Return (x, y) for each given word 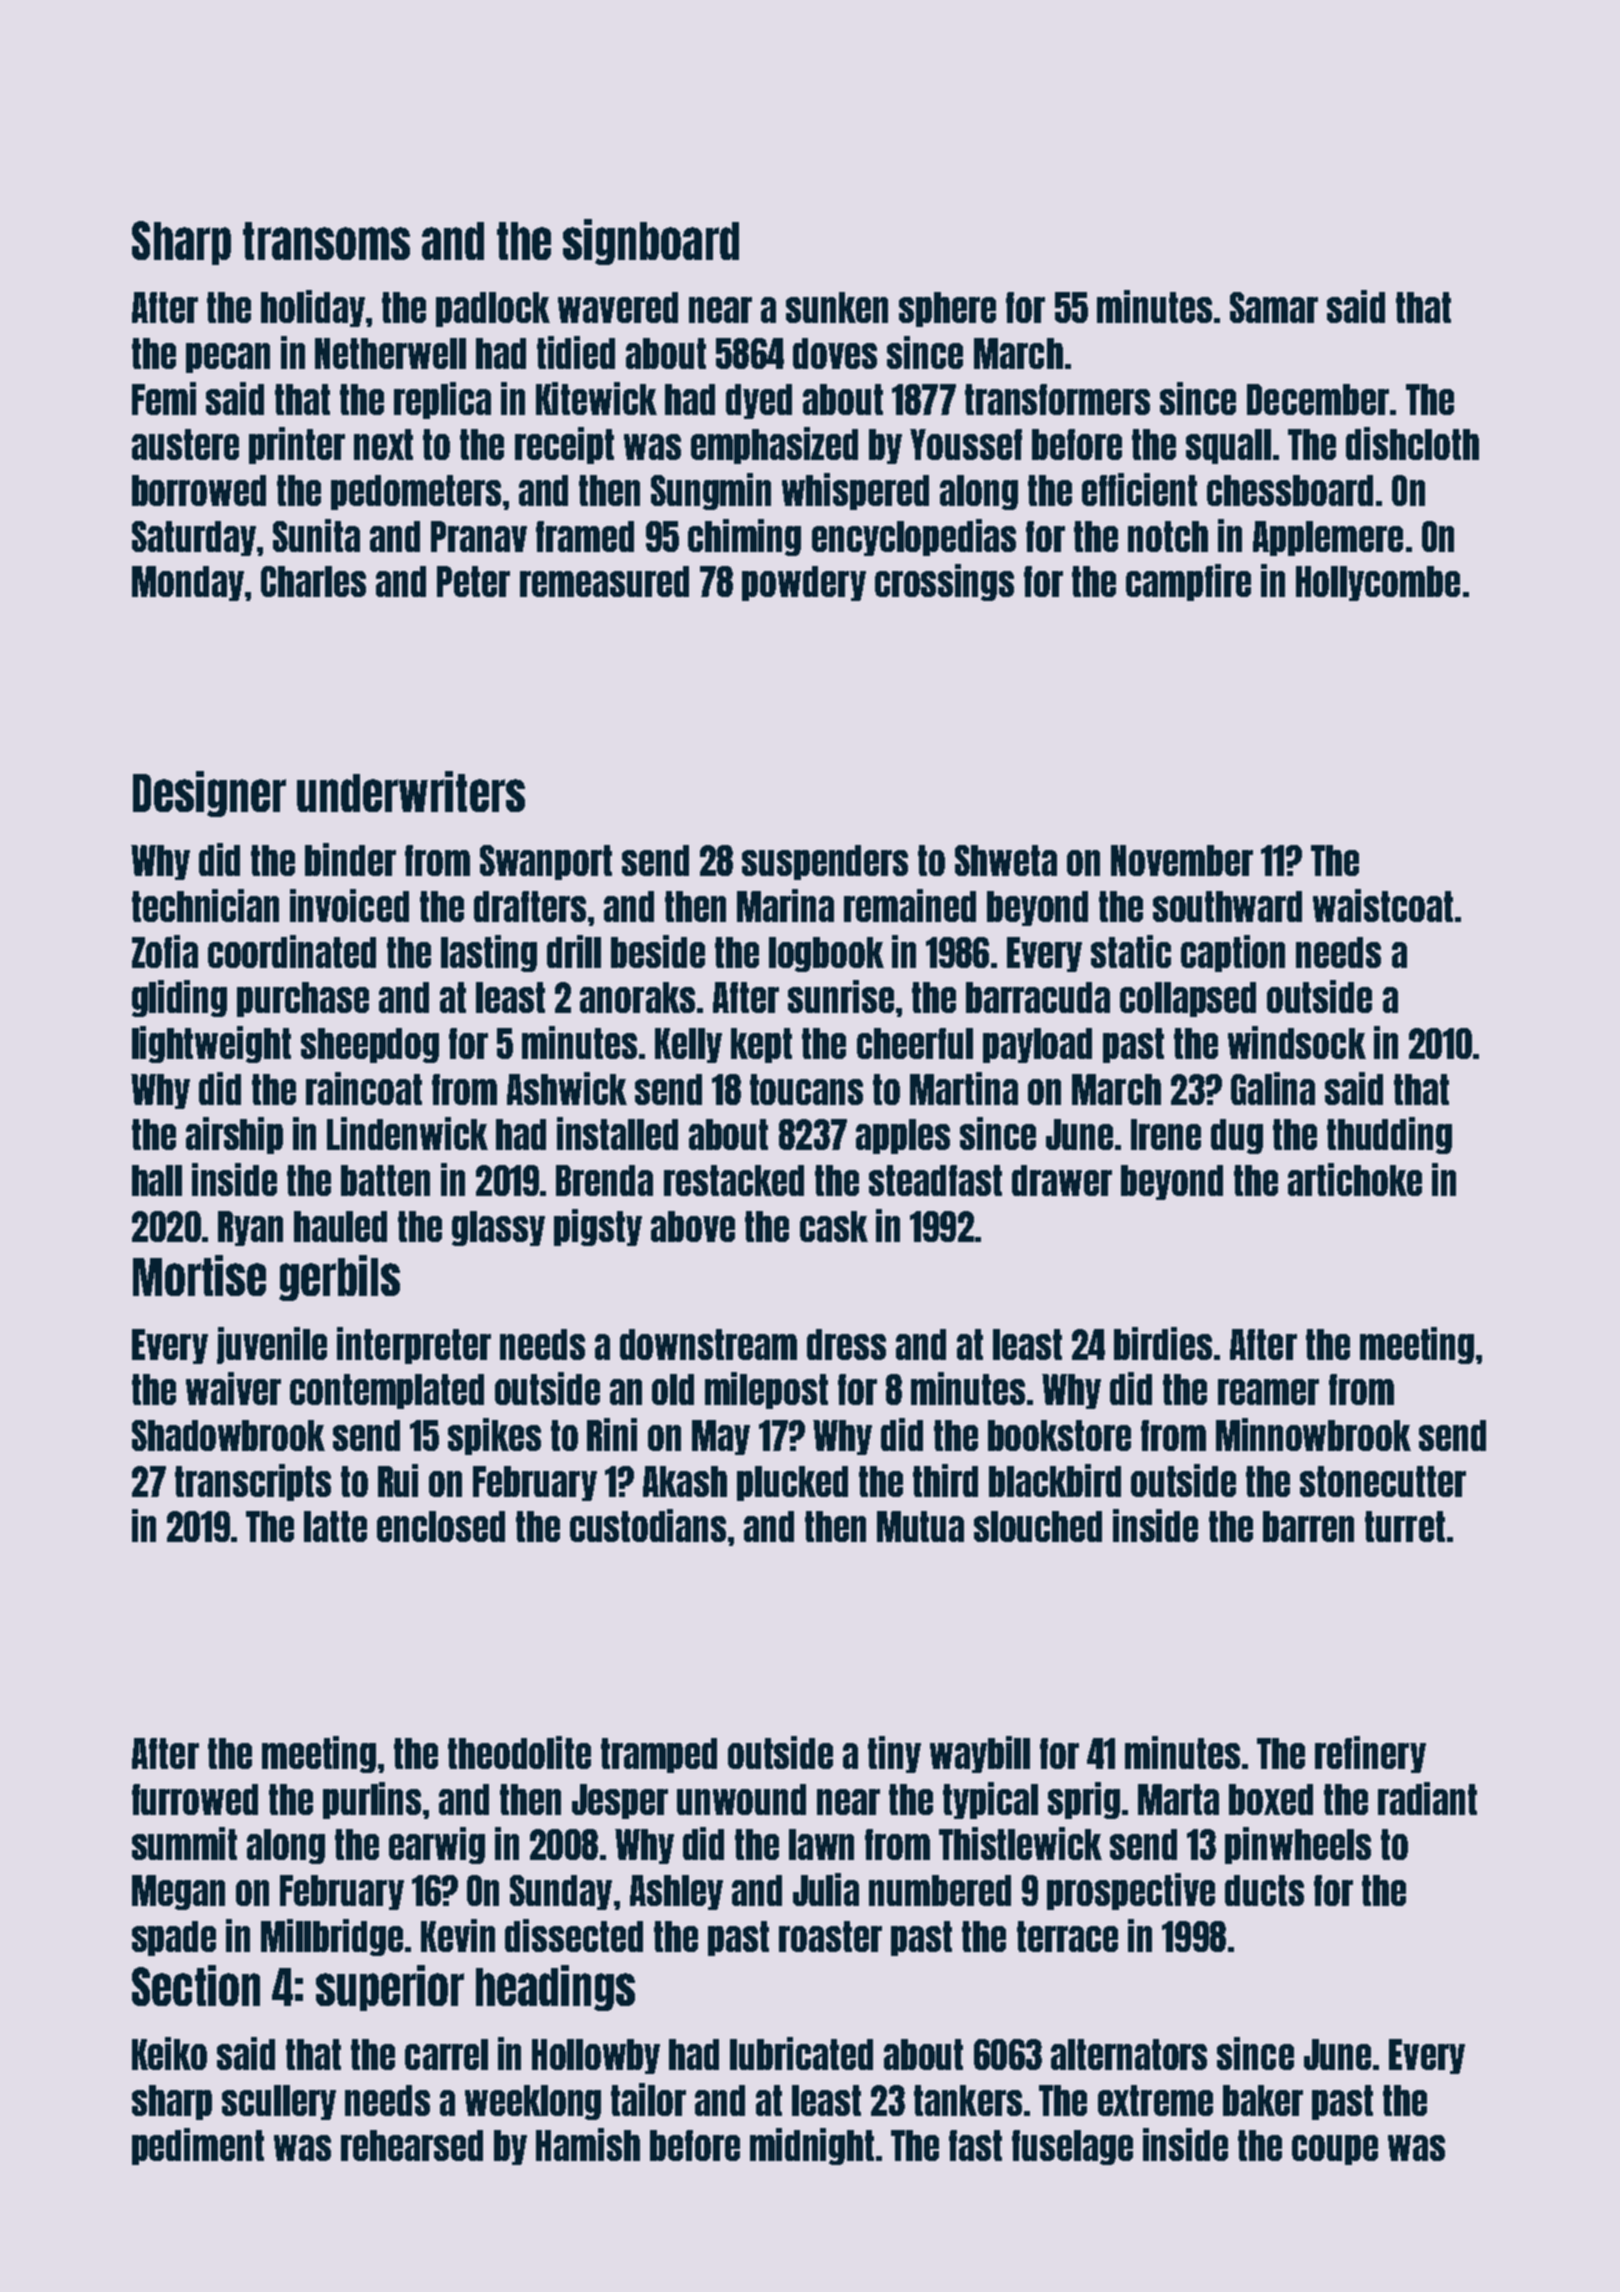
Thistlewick (1020, 1843)
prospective (1131, 1891)
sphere (947, 309)
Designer (209, 794)
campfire (1188, 582)
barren (1308, 1526)
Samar (1274, 307)
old (673, 1389)
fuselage (1072, 2147)
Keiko (169, 2053)
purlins (372, 1800)
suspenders (825, 862)
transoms (326, 241)
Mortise (199, 1275)
